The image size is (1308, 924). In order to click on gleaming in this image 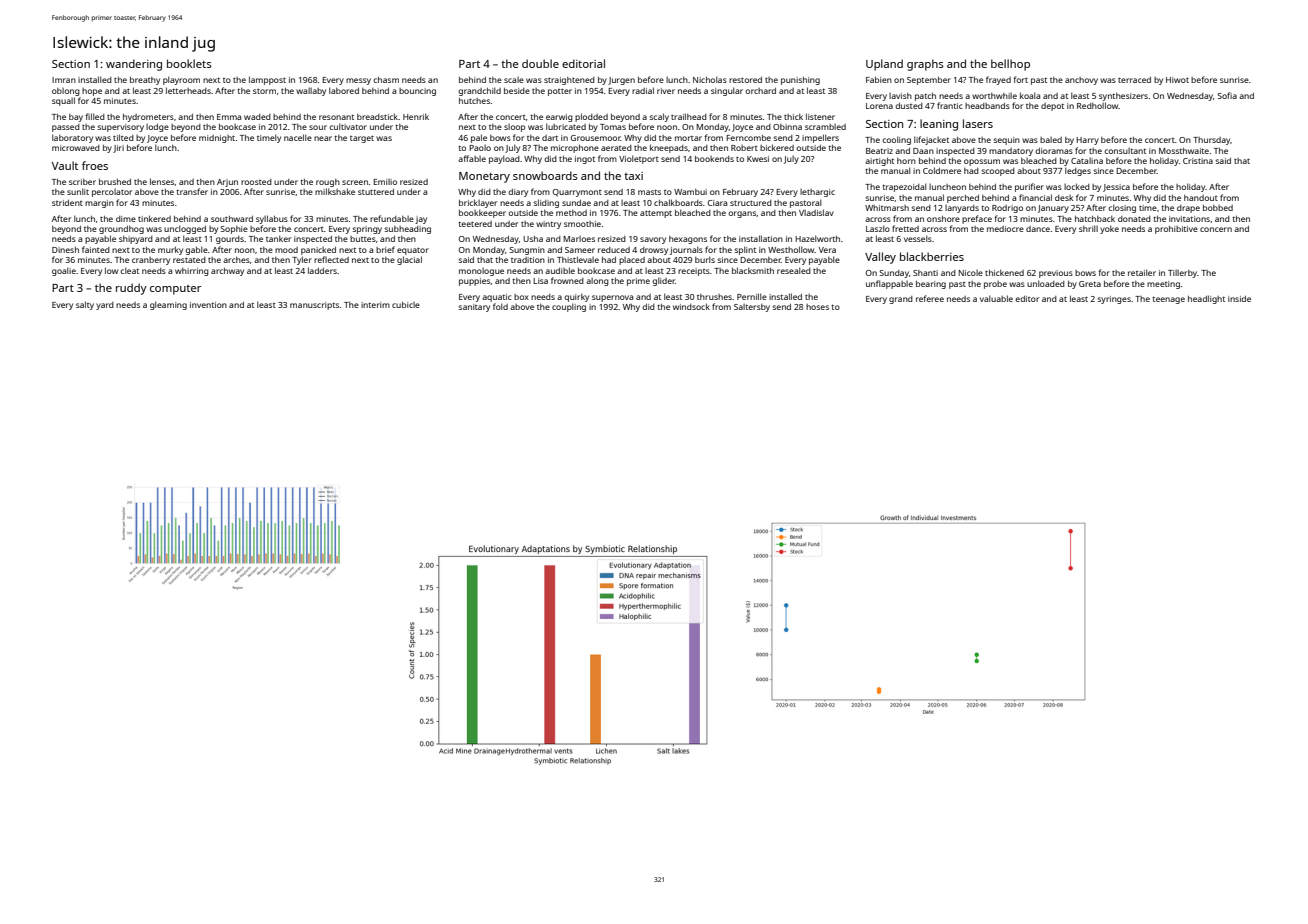, I will do `click(168, 305)`.
